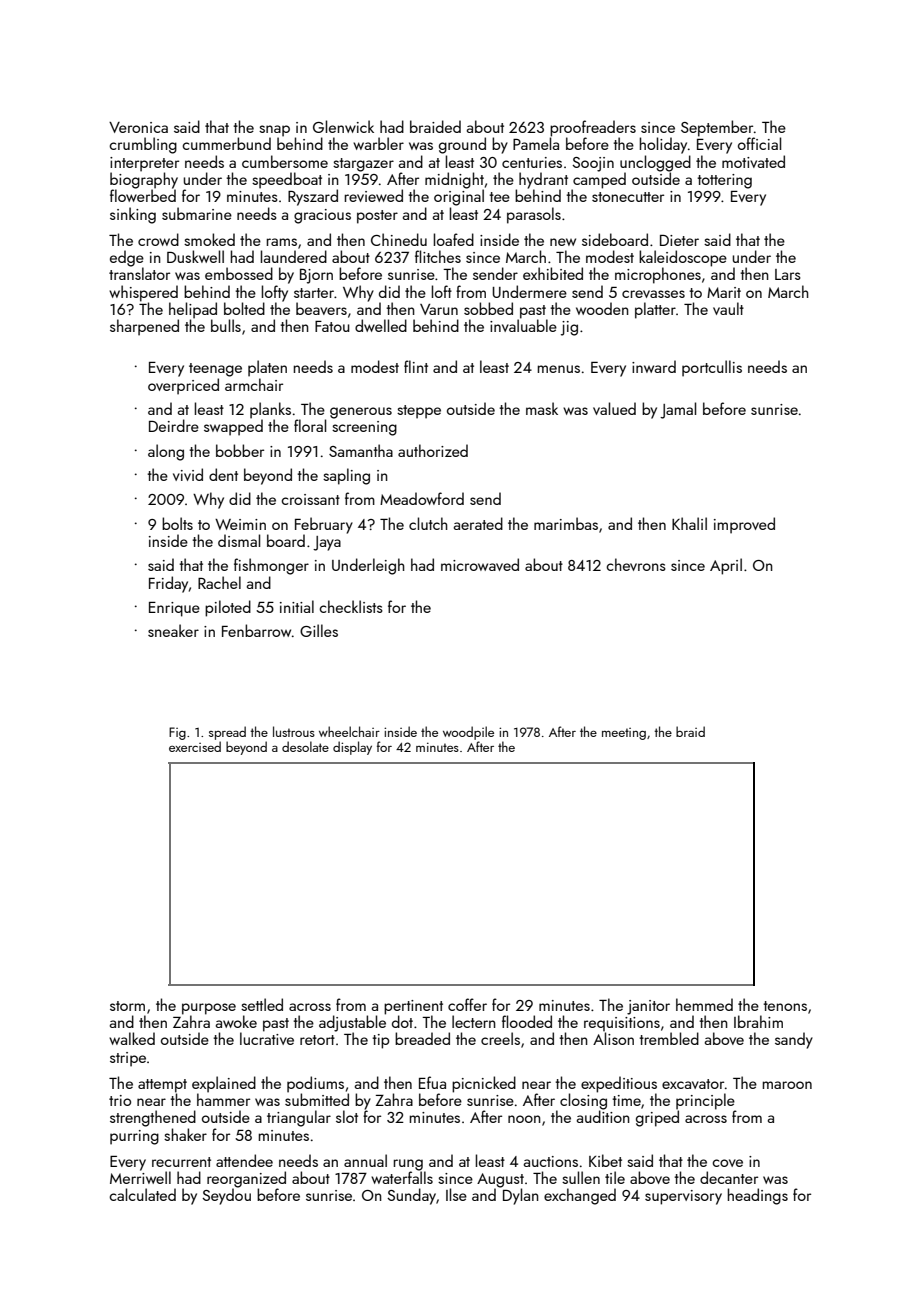 The image size is (924, 1308). I want to click on Ibrahim, so click(758, 1021).
